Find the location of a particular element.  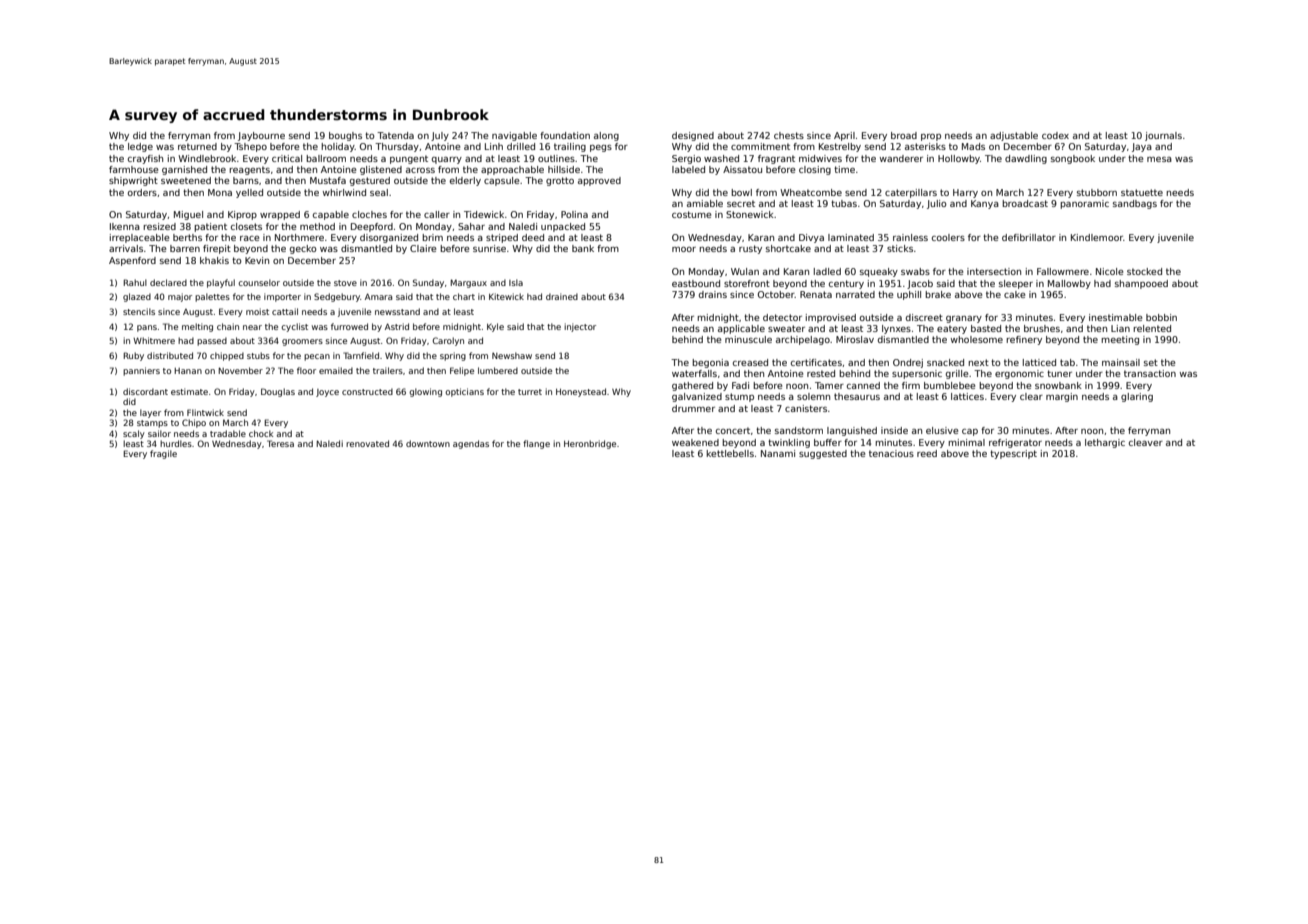

whirlwind is located at coordinates (344, 192).
